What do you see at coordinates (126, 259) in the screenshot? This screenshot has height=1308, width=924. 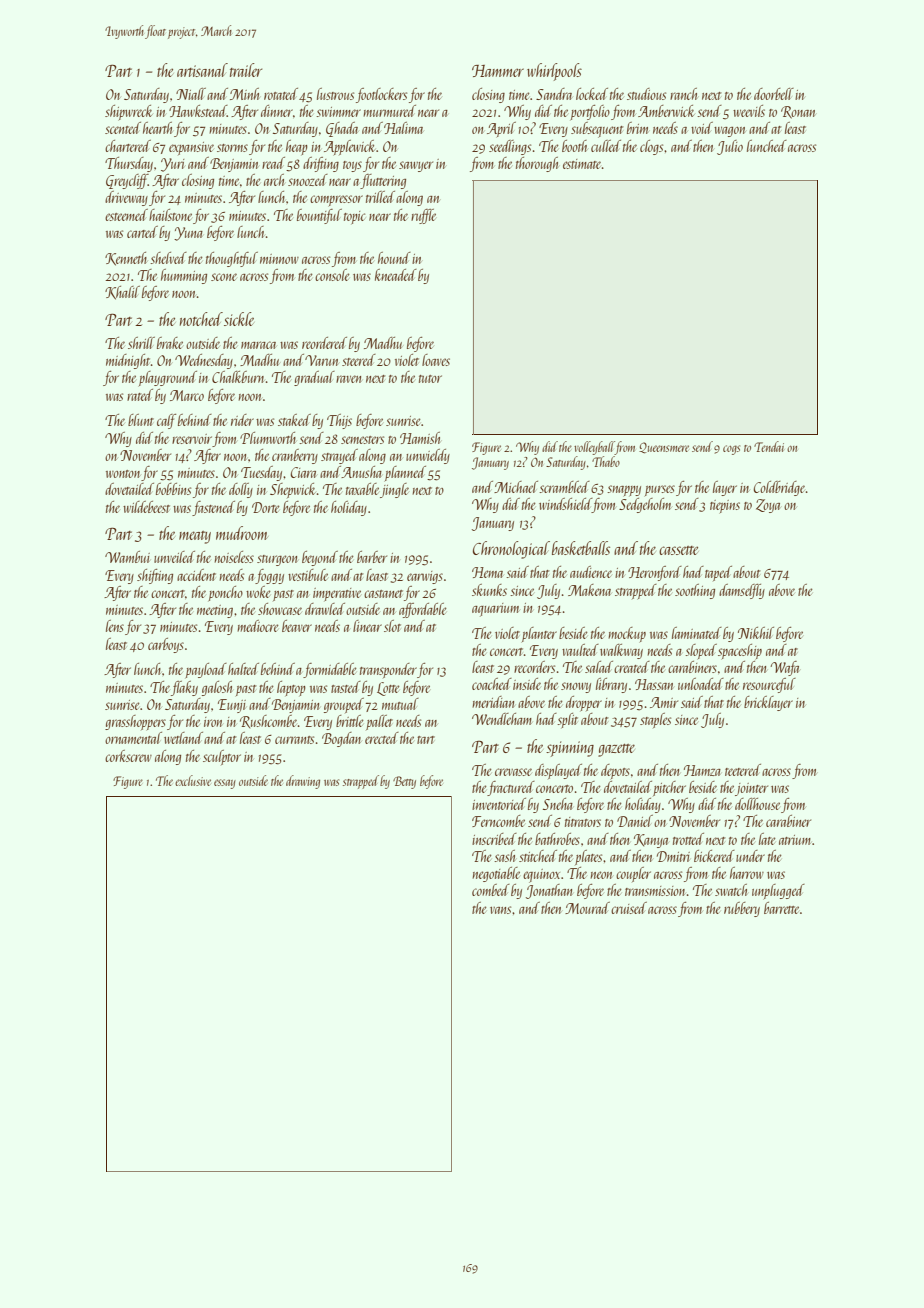 I see `Kenneth` at bounding box center [126, 259].
